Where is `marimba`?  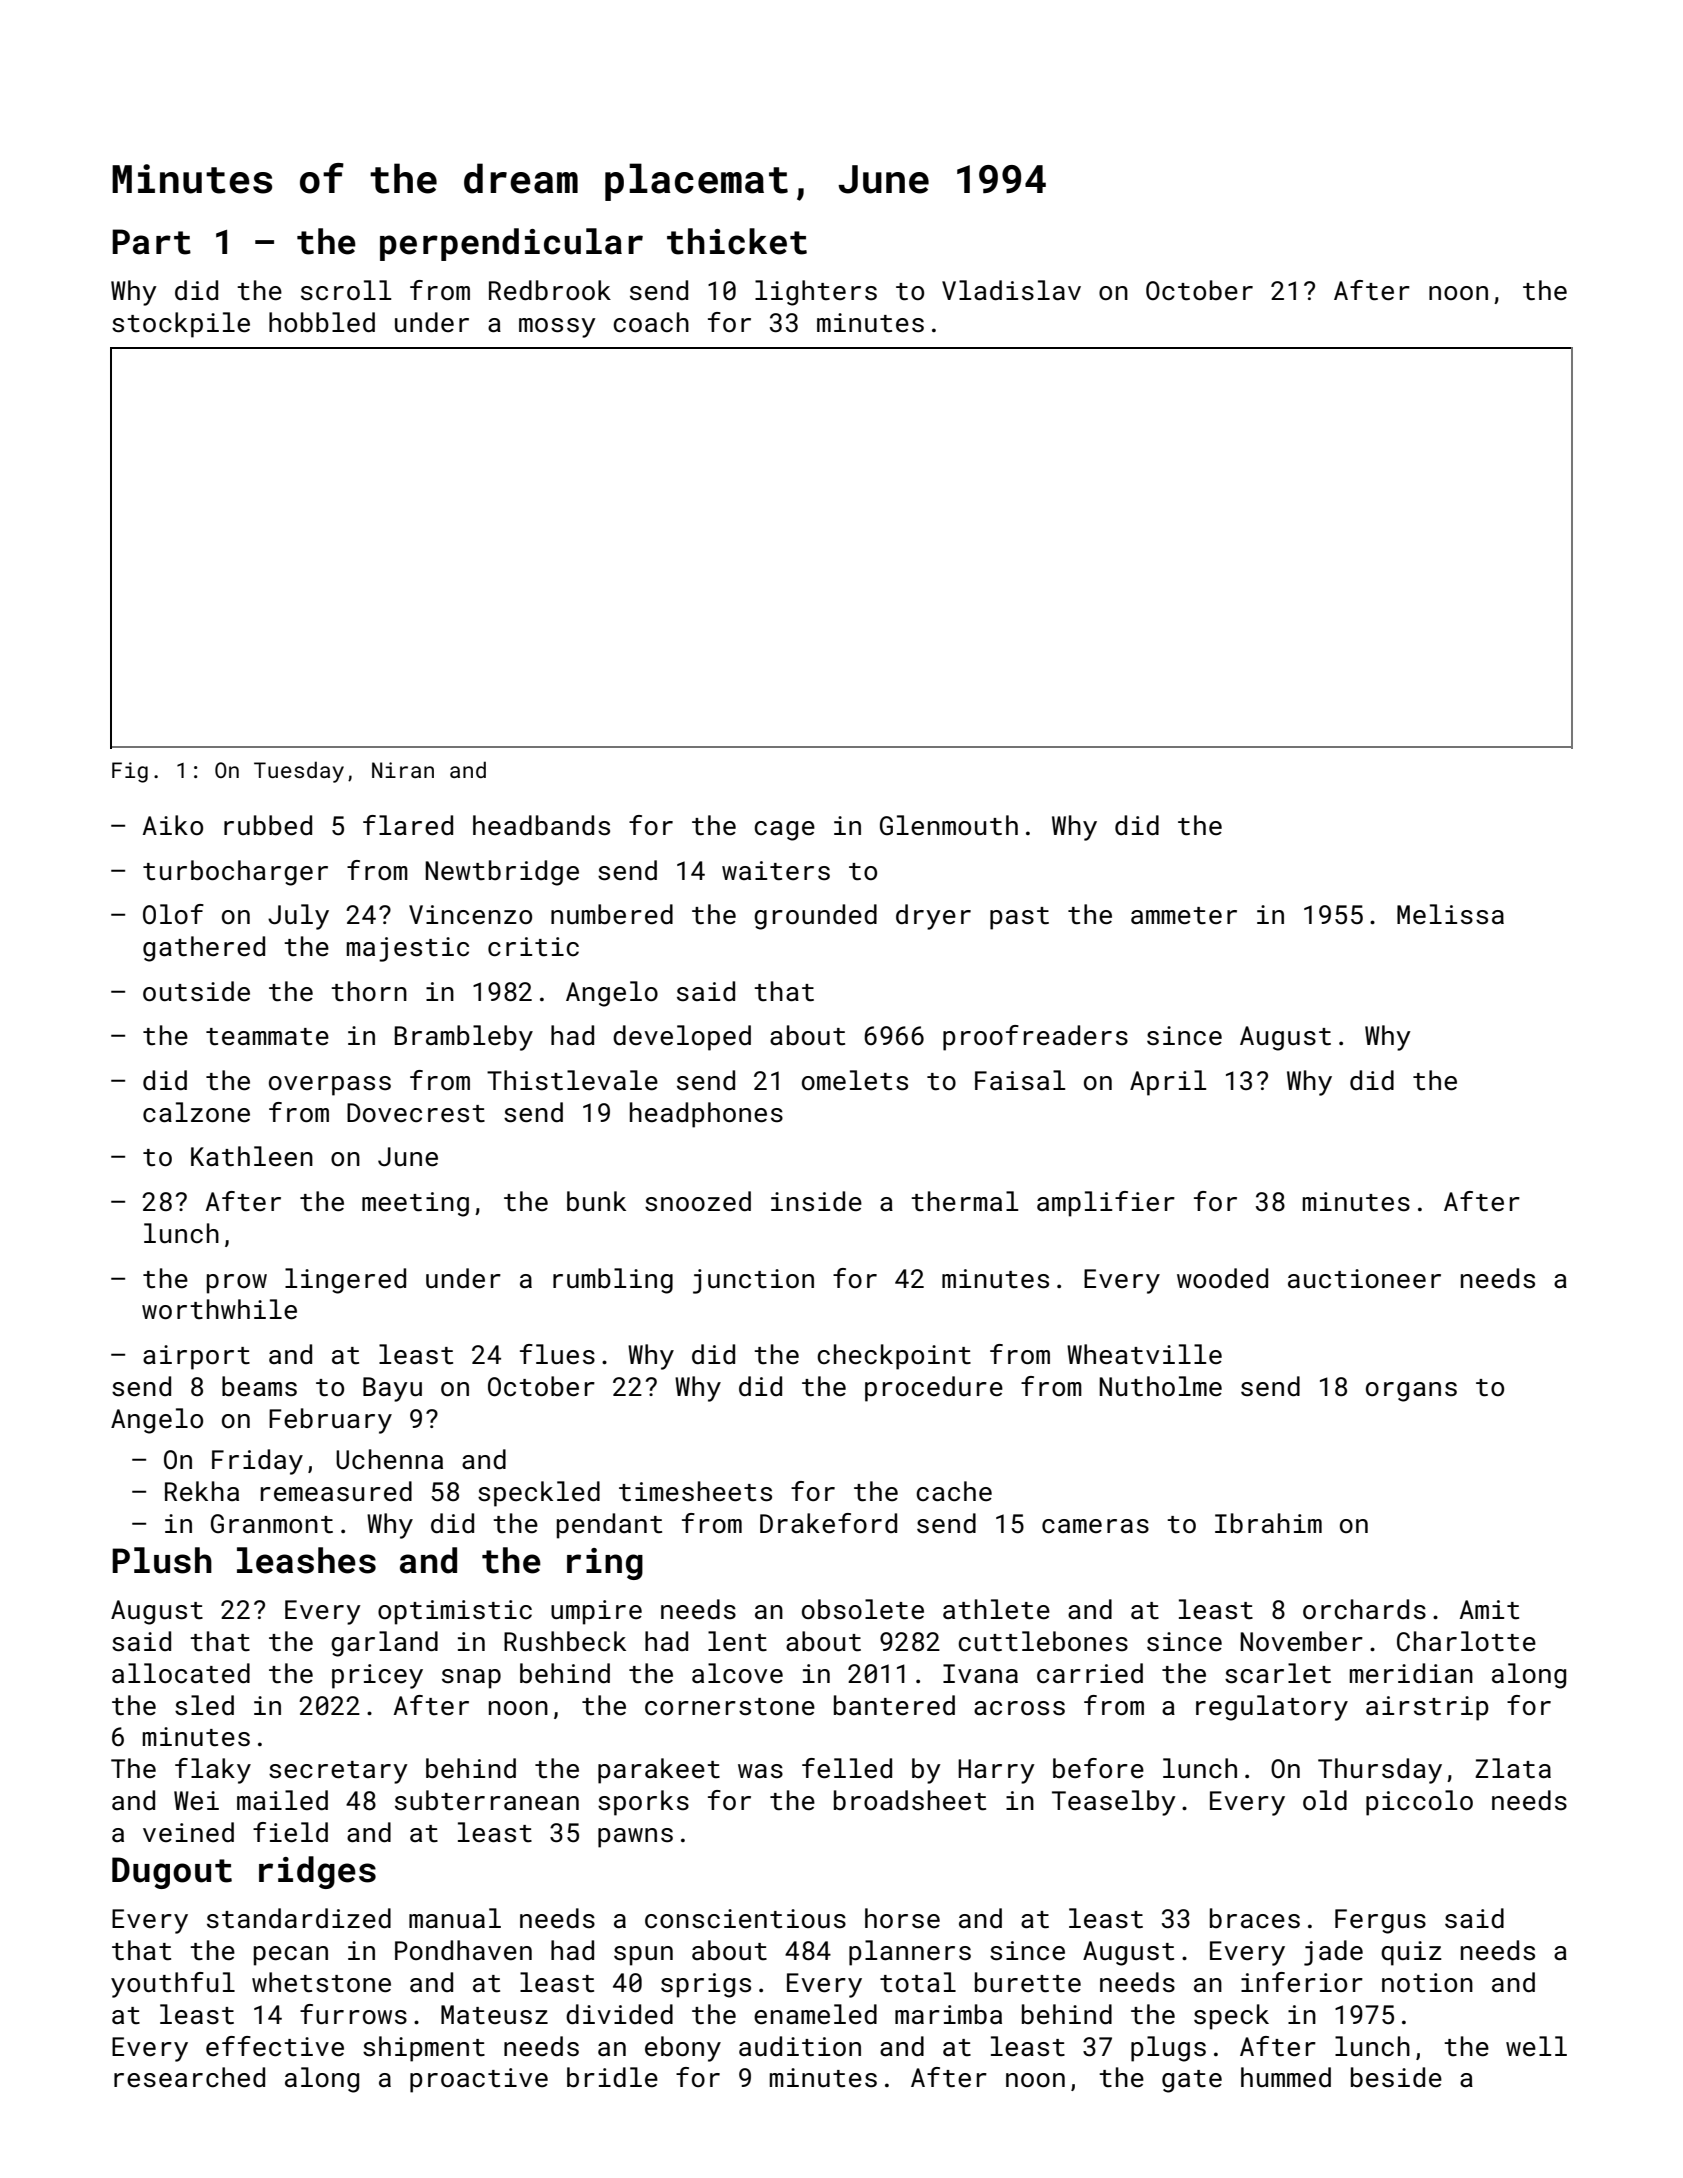 marimba is located at coordinates (948, 2014).
